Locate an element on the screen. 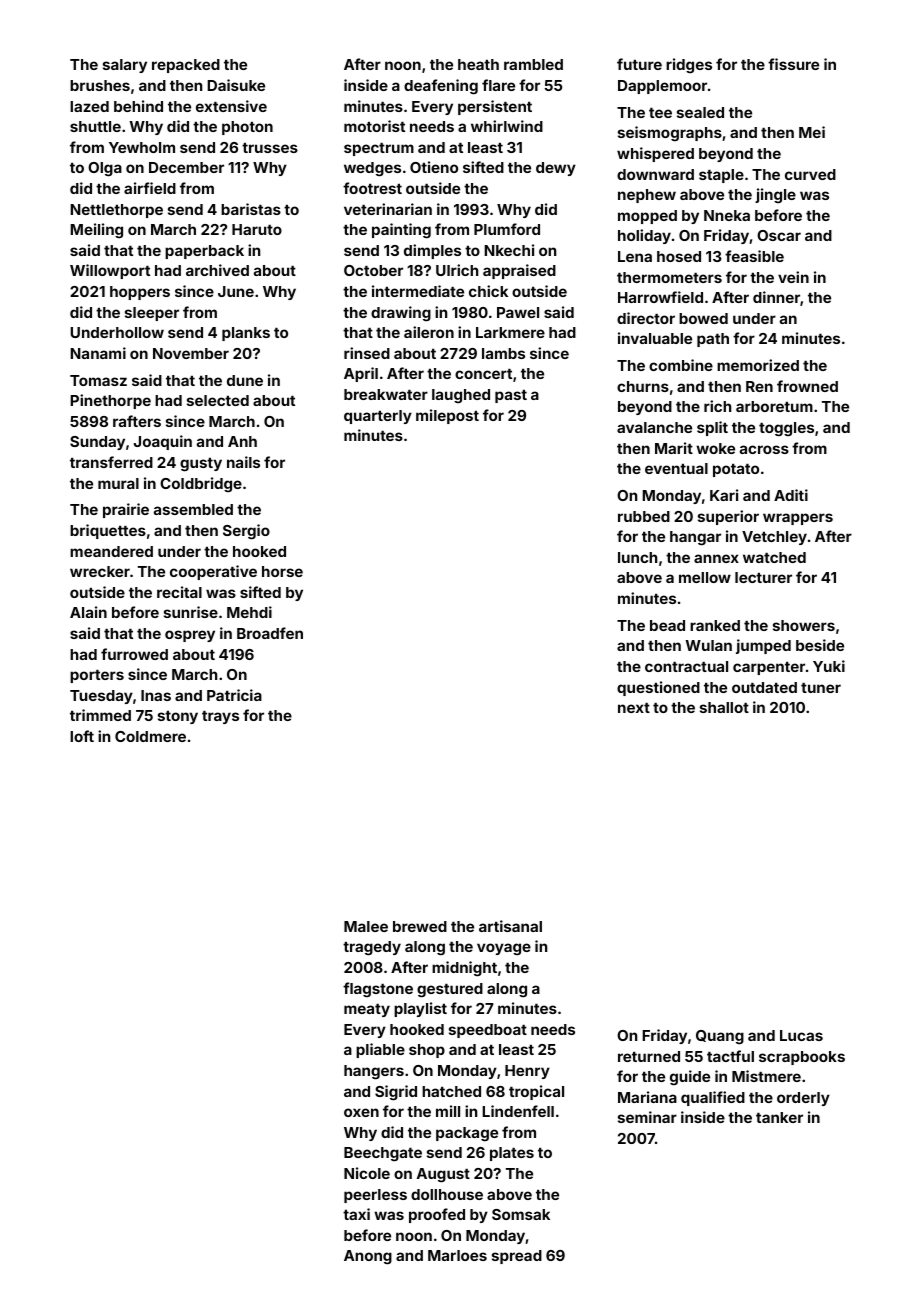 The image size is (924, 1308). tuner is located at coordinates (821, 688).
